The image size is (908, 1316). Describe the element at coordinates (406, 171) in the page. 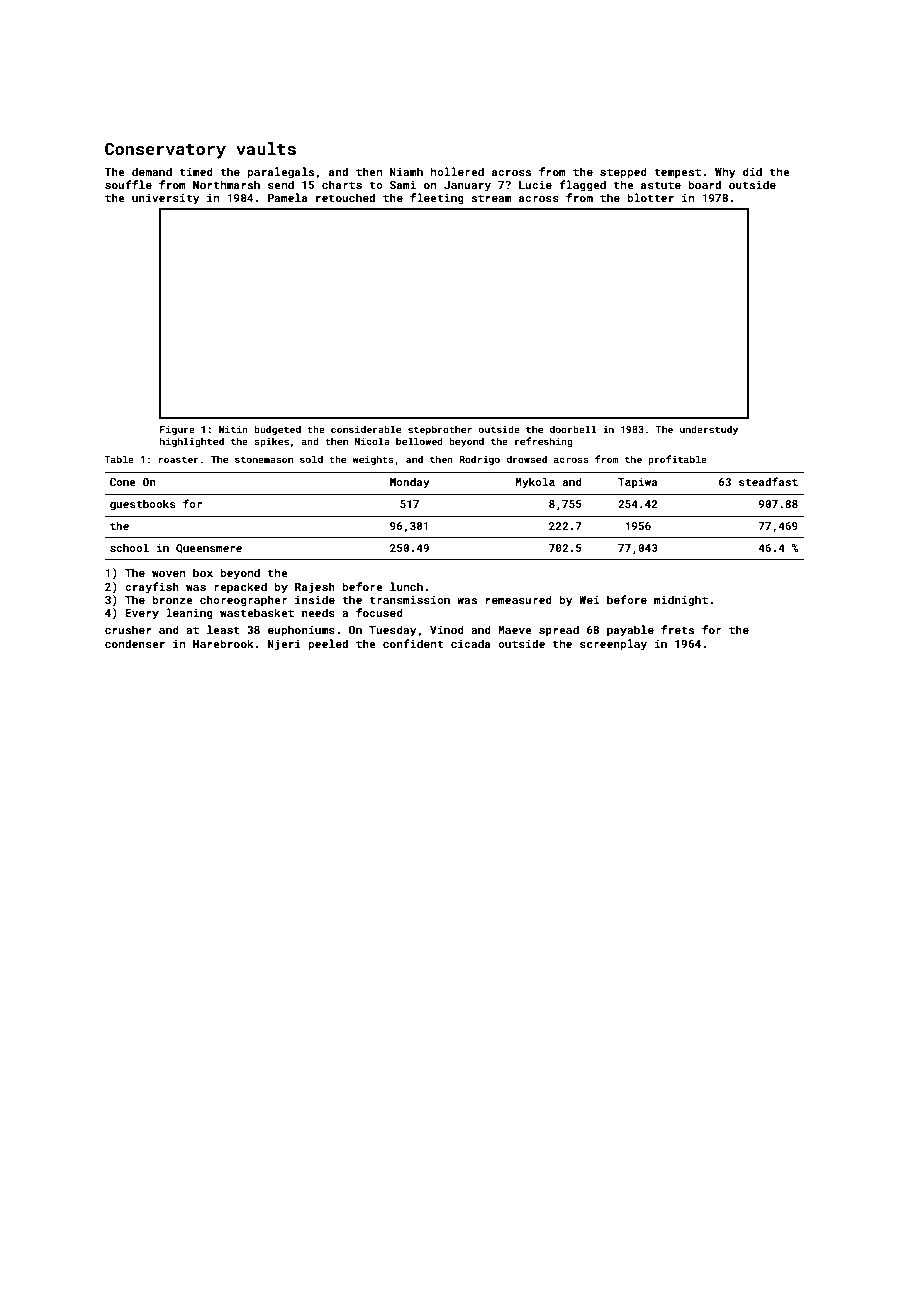

I see `Niamh` at that location.
